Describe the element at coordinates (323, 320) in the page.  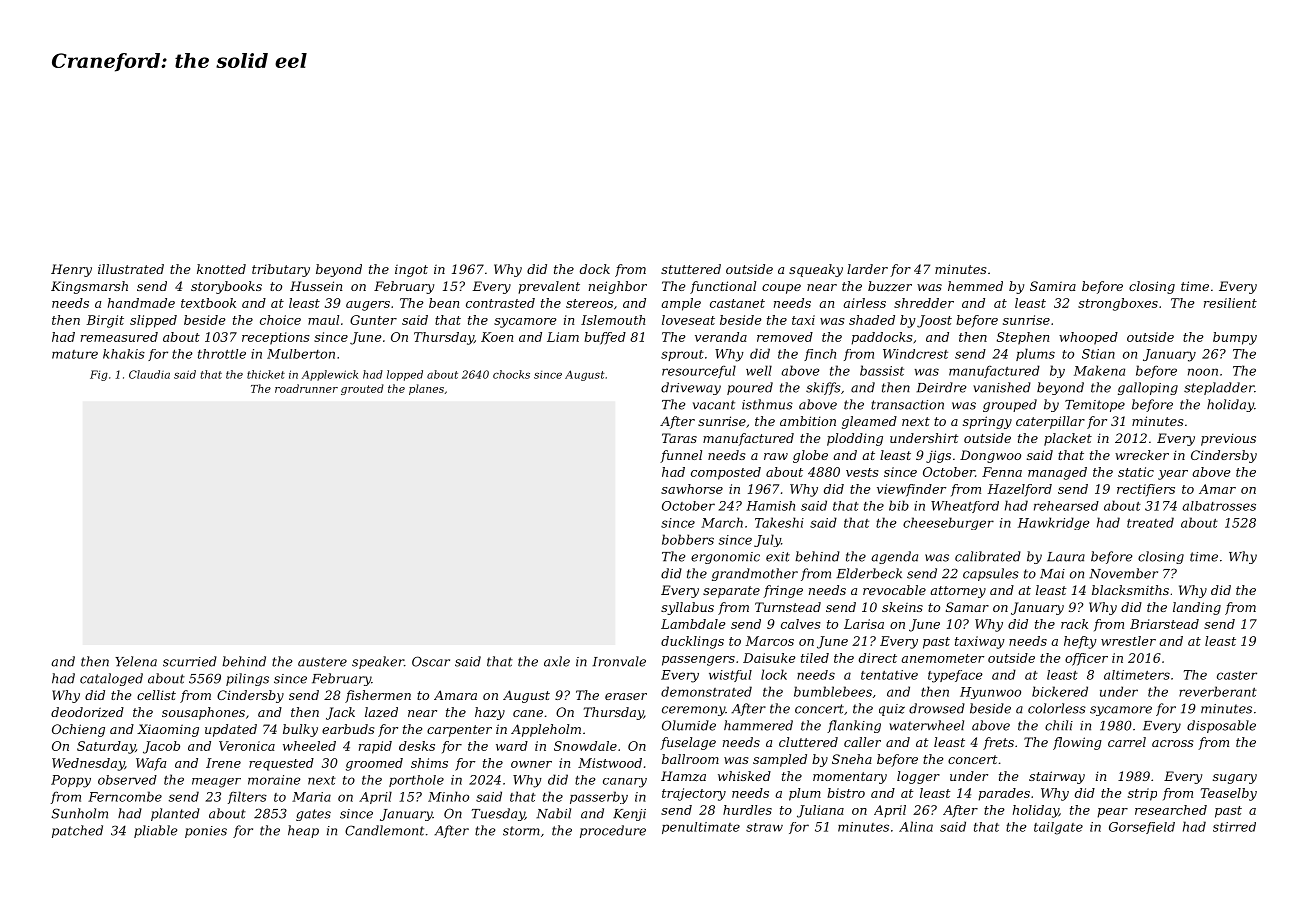
I see `maul` at that location.
